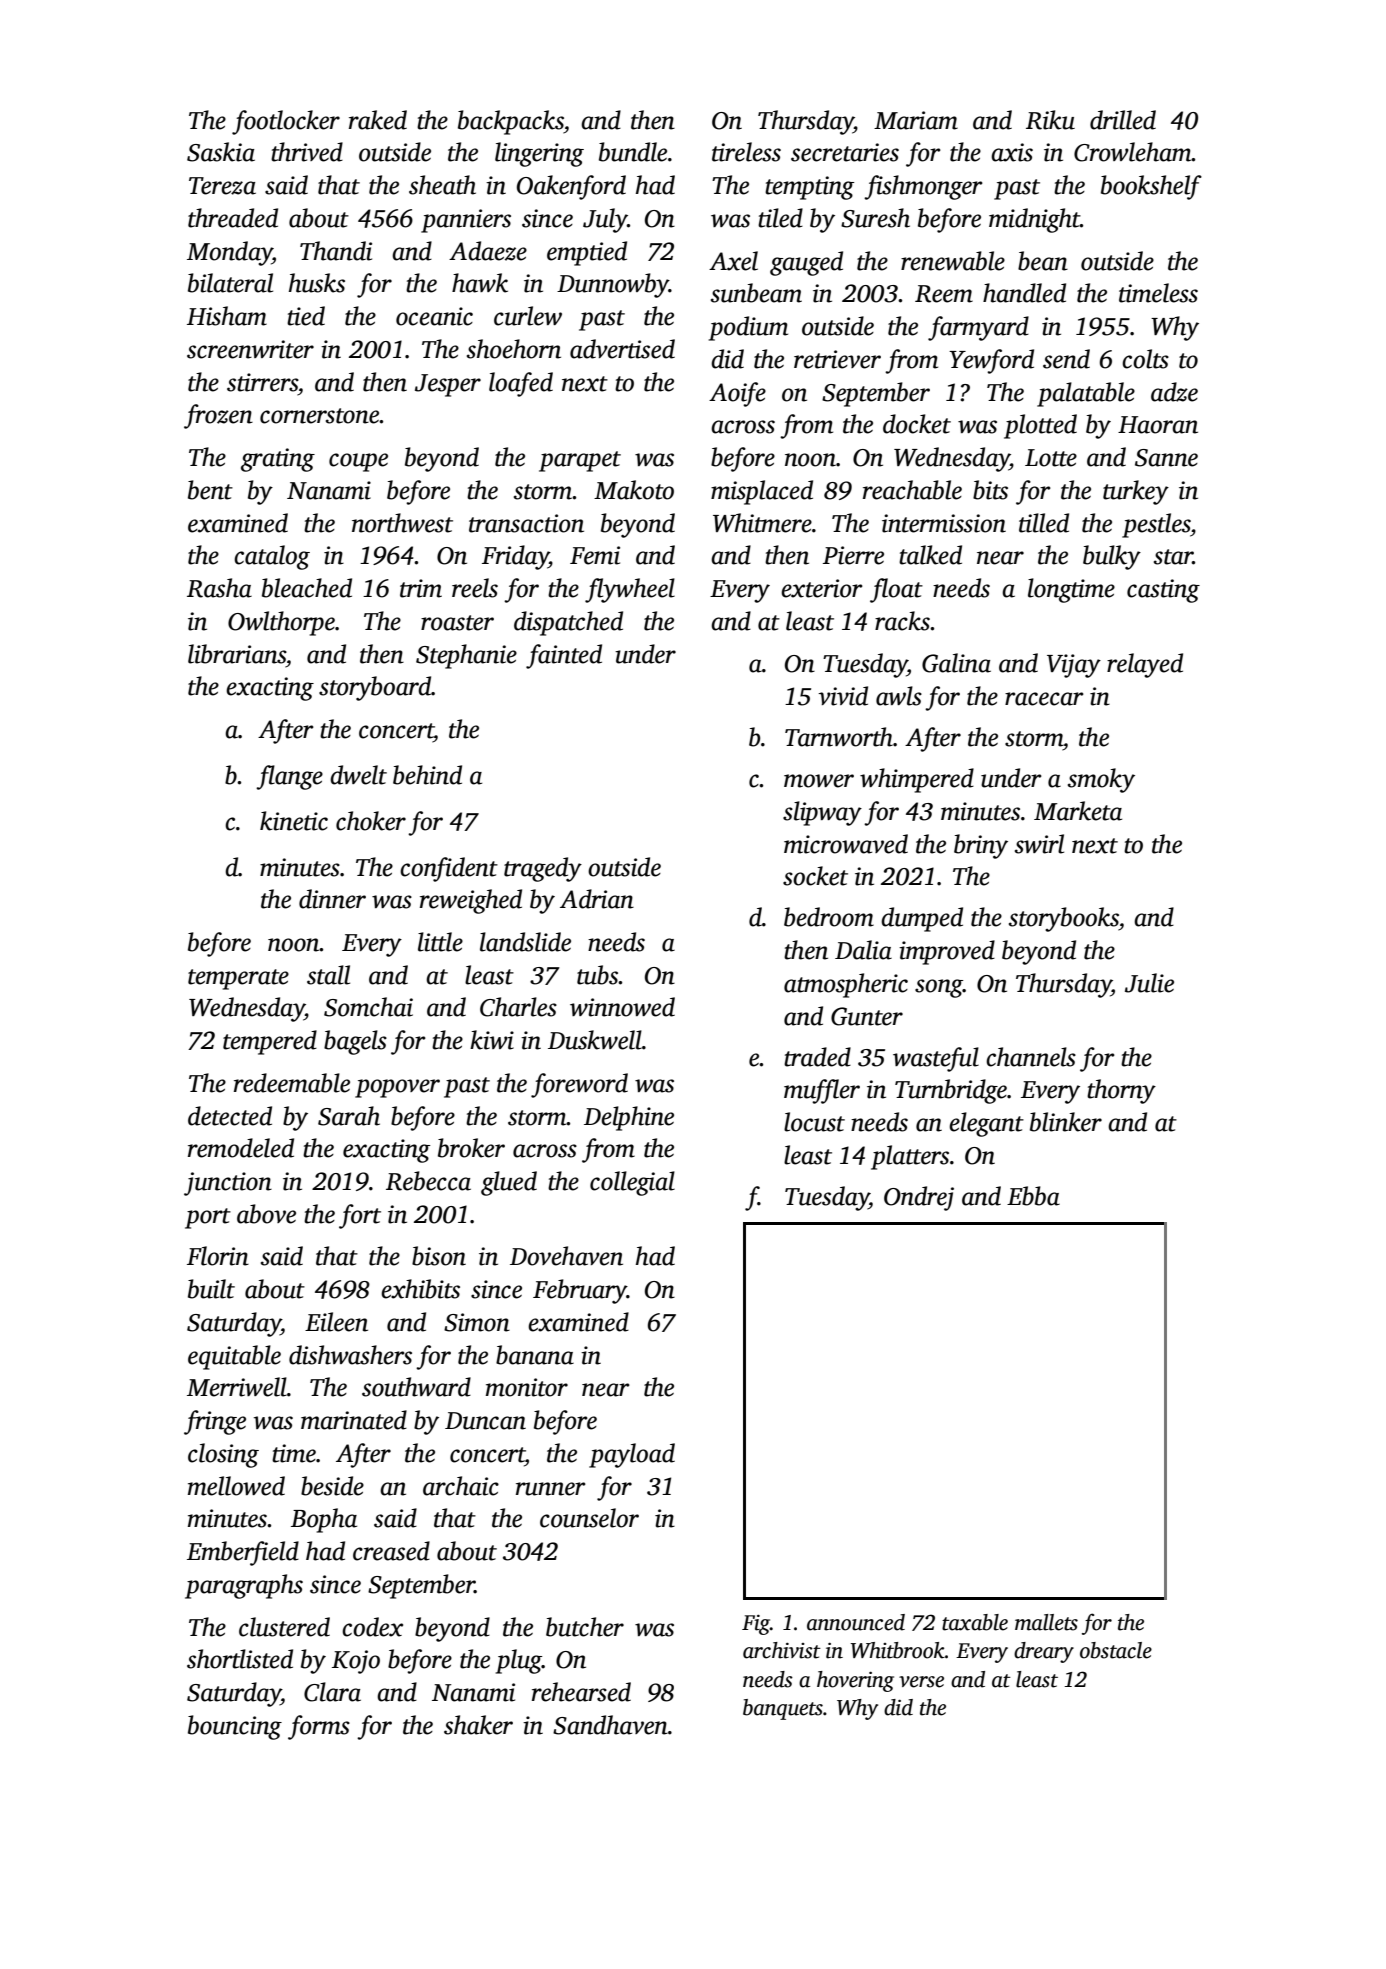 Image resolution: width=1386 pixels, height=1969 pixels. I want to click on mallets, so click(1046, 1622).
